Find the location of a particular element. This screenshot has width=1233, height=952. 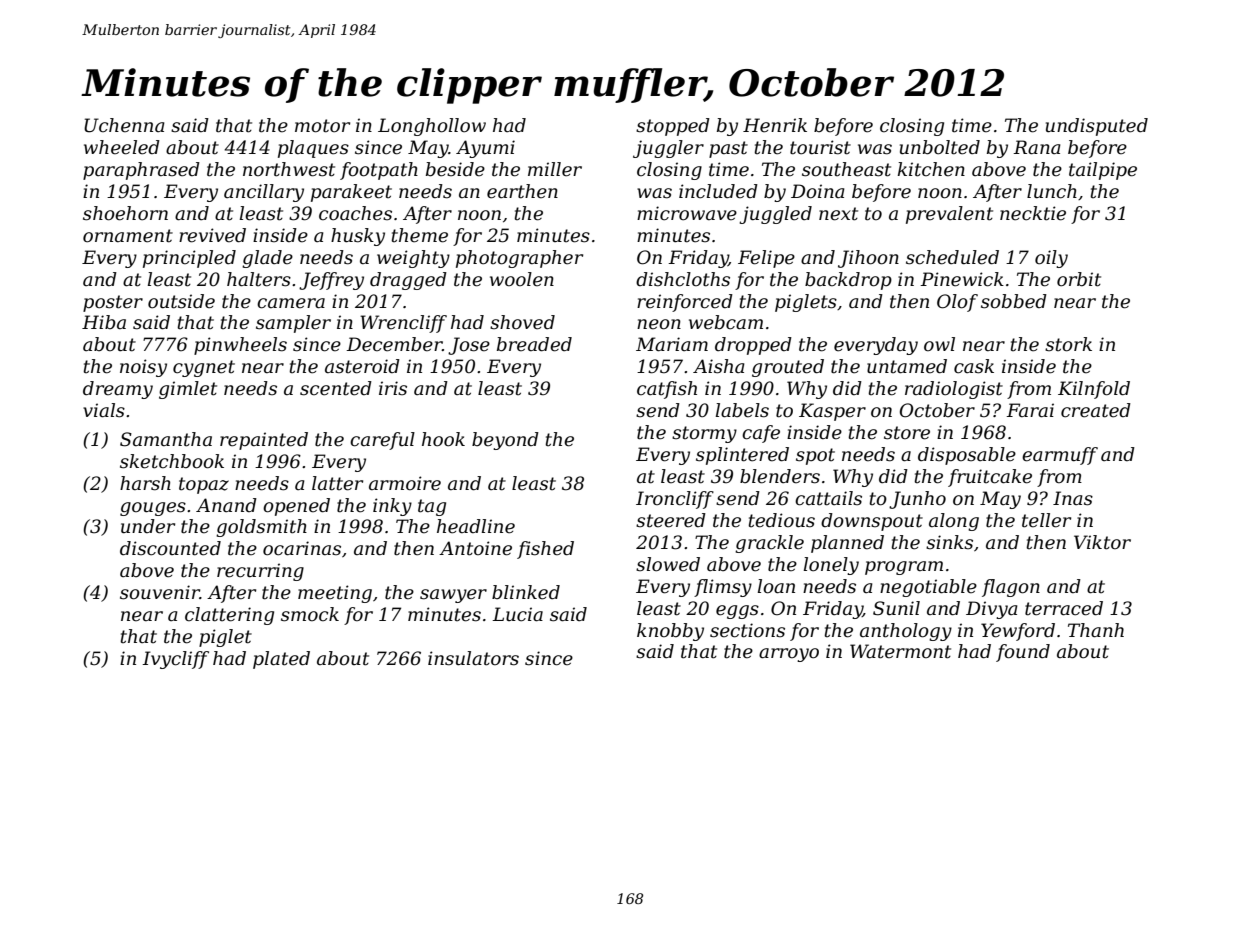

Henrik is located at coordinates (775, 125).
